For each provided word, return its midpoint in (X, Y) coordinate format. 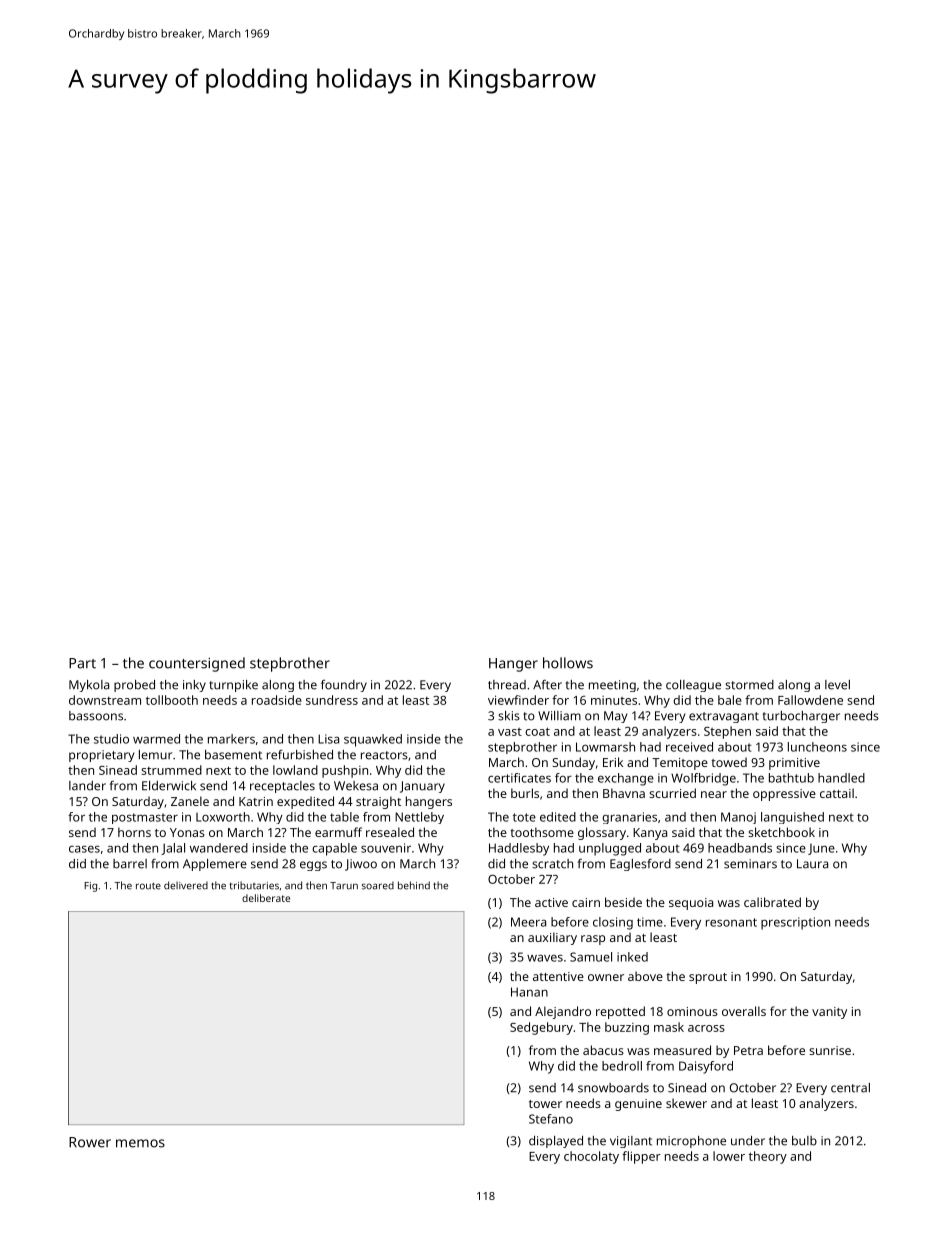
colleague (693, 686)
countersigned (197, 664)
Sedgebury (541, 1028)
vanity (829, 1013)
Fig (90, 887)
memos (140, 1143)
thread (507, 685)
